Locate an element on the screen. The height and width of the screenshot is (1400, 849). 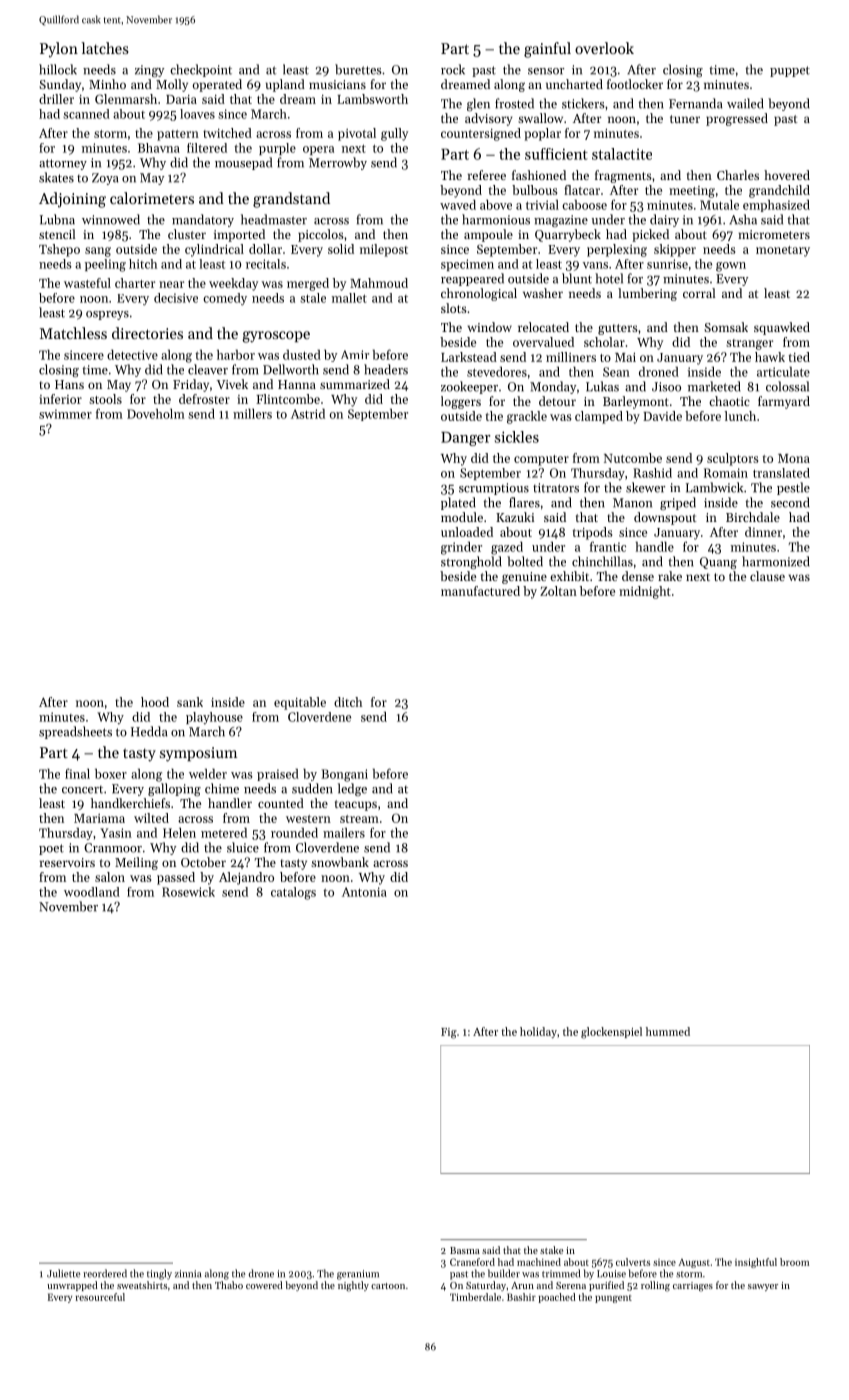
gainful is located at coordinates (547, 50).
